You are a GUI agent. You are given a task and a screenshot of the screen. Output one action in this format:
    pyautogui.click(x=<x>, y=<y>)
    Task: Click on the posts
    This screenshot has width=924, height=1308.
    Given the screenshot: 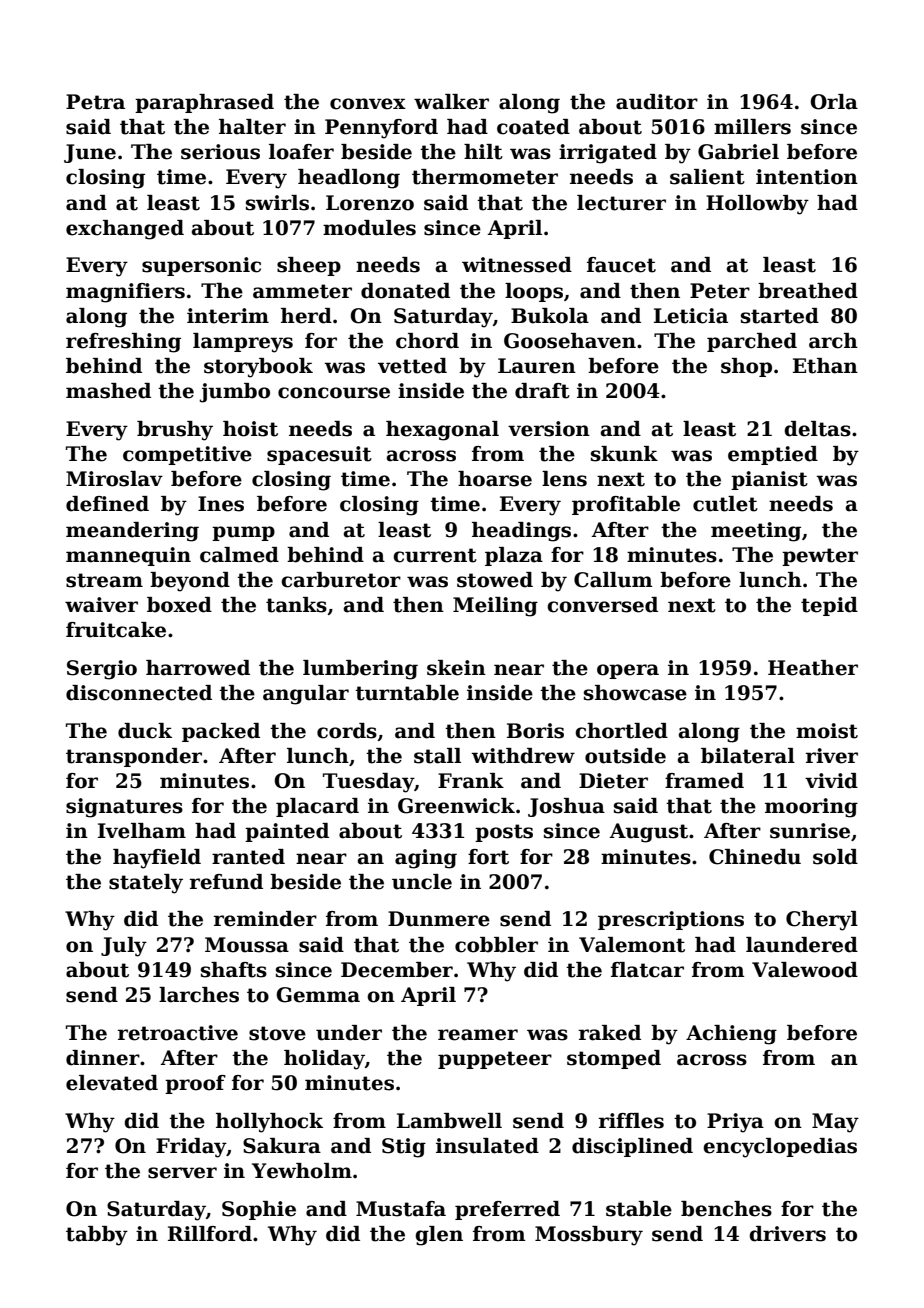 What is the action you would take?
    pyautogui.click(x=504, y=833)
